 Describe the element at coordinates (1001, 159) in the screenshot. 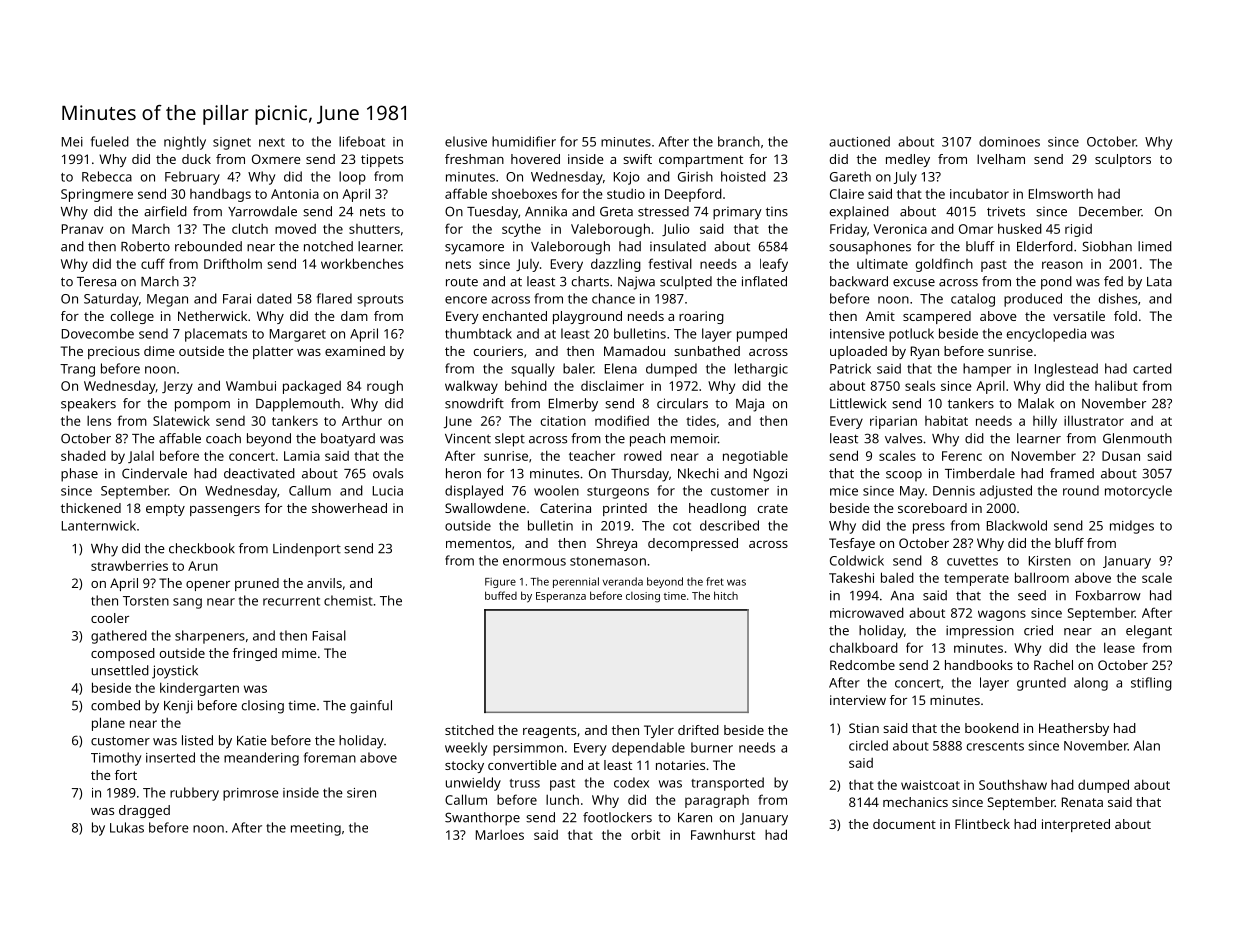

I see `Ivelham` at that location.
